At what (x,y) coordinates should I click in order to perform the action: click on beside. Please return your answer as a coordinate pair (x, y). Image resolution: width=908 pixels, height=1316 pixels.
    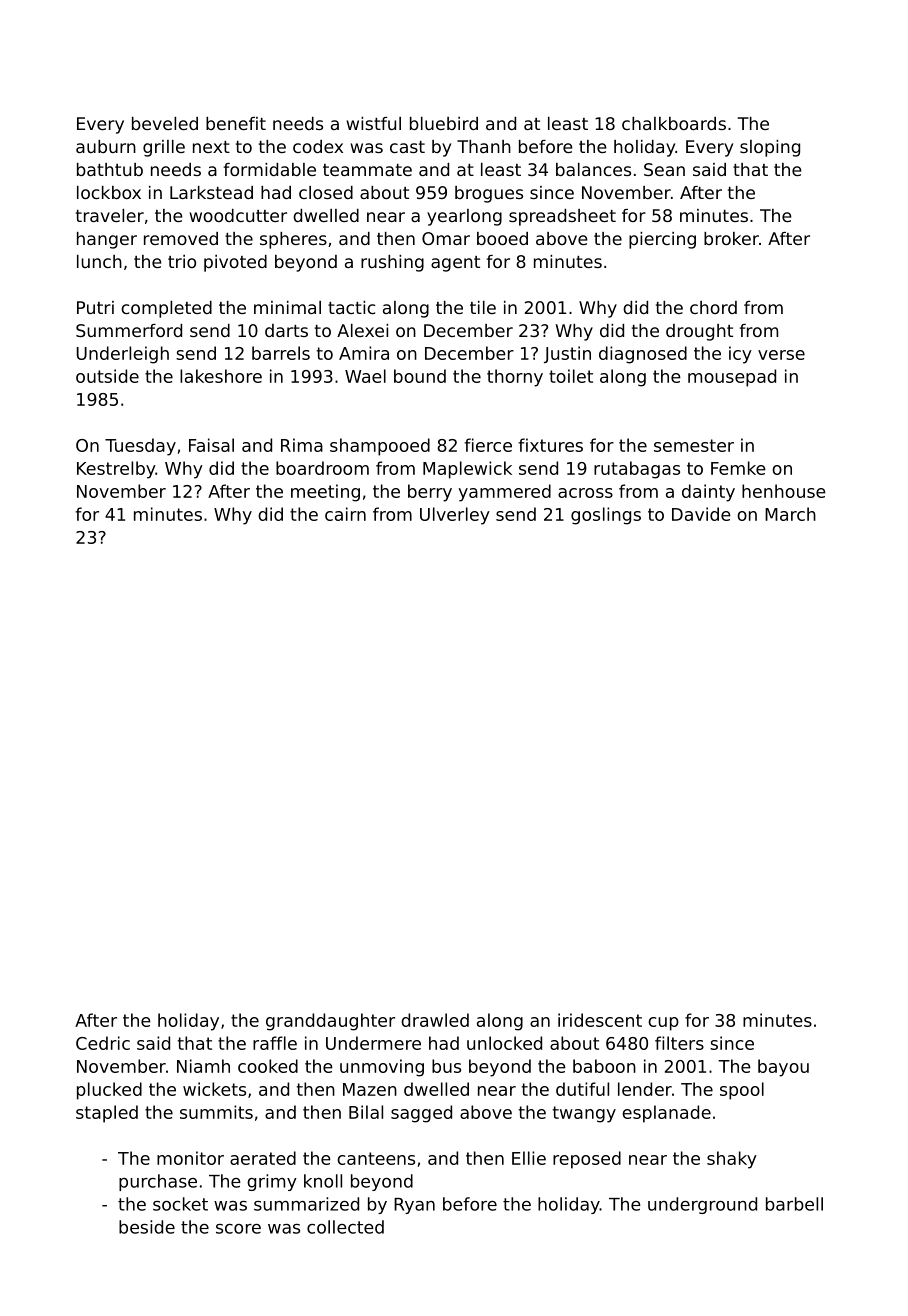
    Looking at the image, I should click on (147, 1227).
